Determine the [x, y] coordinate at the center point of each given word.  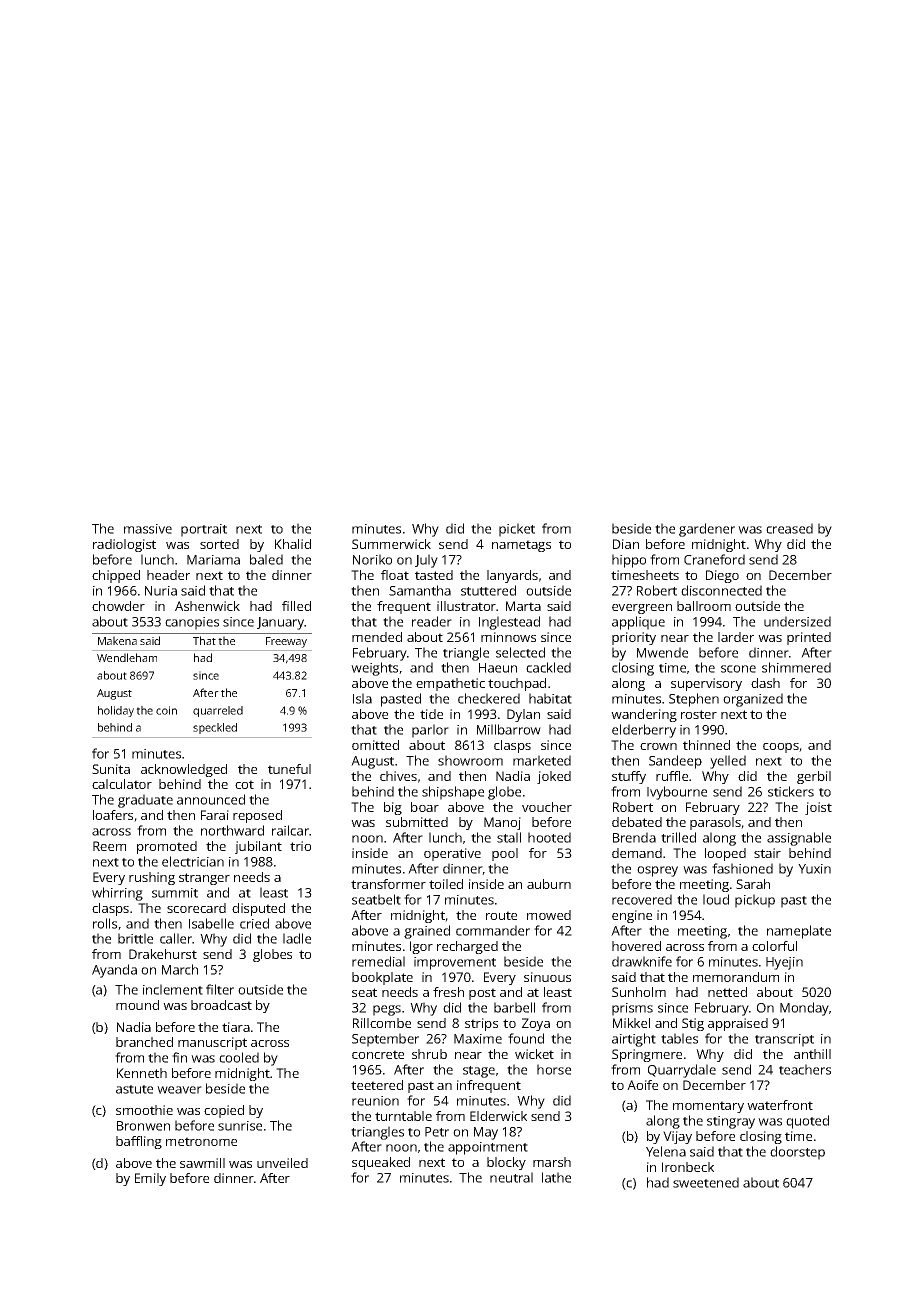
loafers [113, 815]
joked [554, 777]
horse [554, 1069]
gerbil [814, 777]
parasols [715, 823]
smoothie [144, 1110]
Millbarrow [509, 729]
